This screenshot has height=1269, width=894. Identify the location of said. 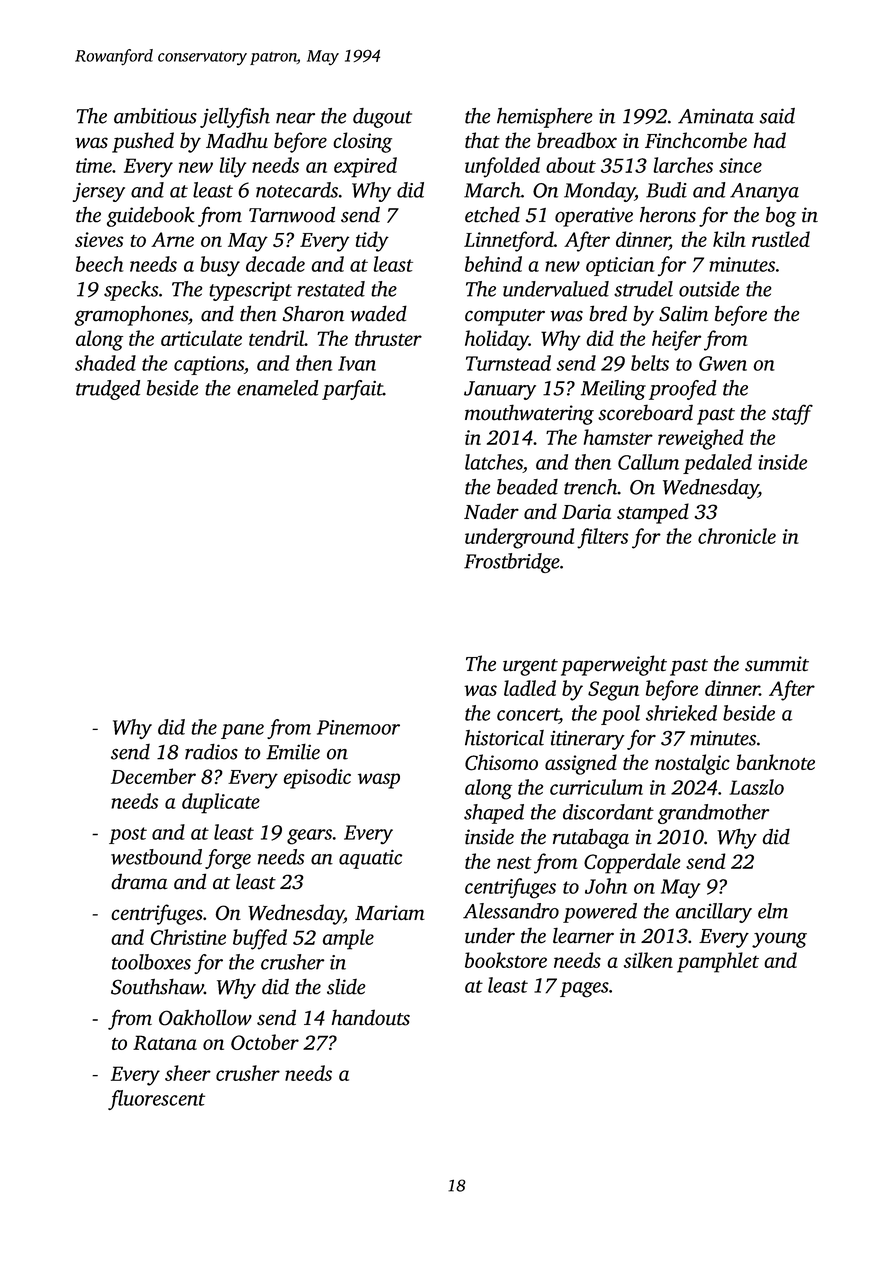
(777, 116).
